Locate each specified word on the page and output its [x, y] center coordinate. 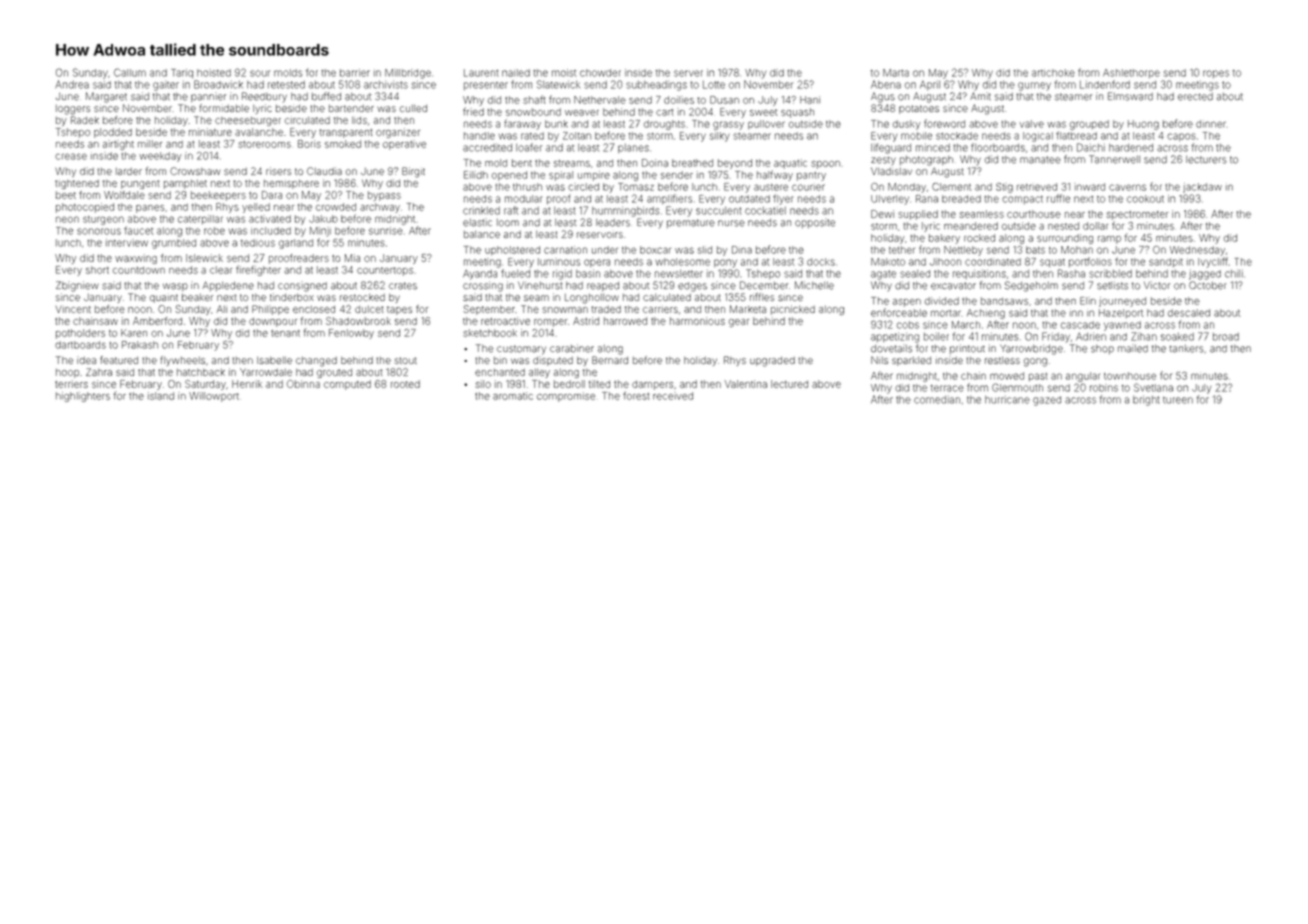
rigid [562, 274]
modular [523, 199]
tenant [285, 333]
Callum [130, 72]
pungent [140, 184]
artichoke [1053, 73]
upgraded [772, 362]
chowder [600, 73]
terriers [71, 384]
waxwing [136, 259]
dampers [652, 385]
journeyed [1122, 302]
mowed [1007, 376]
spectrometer [1137, 215]
